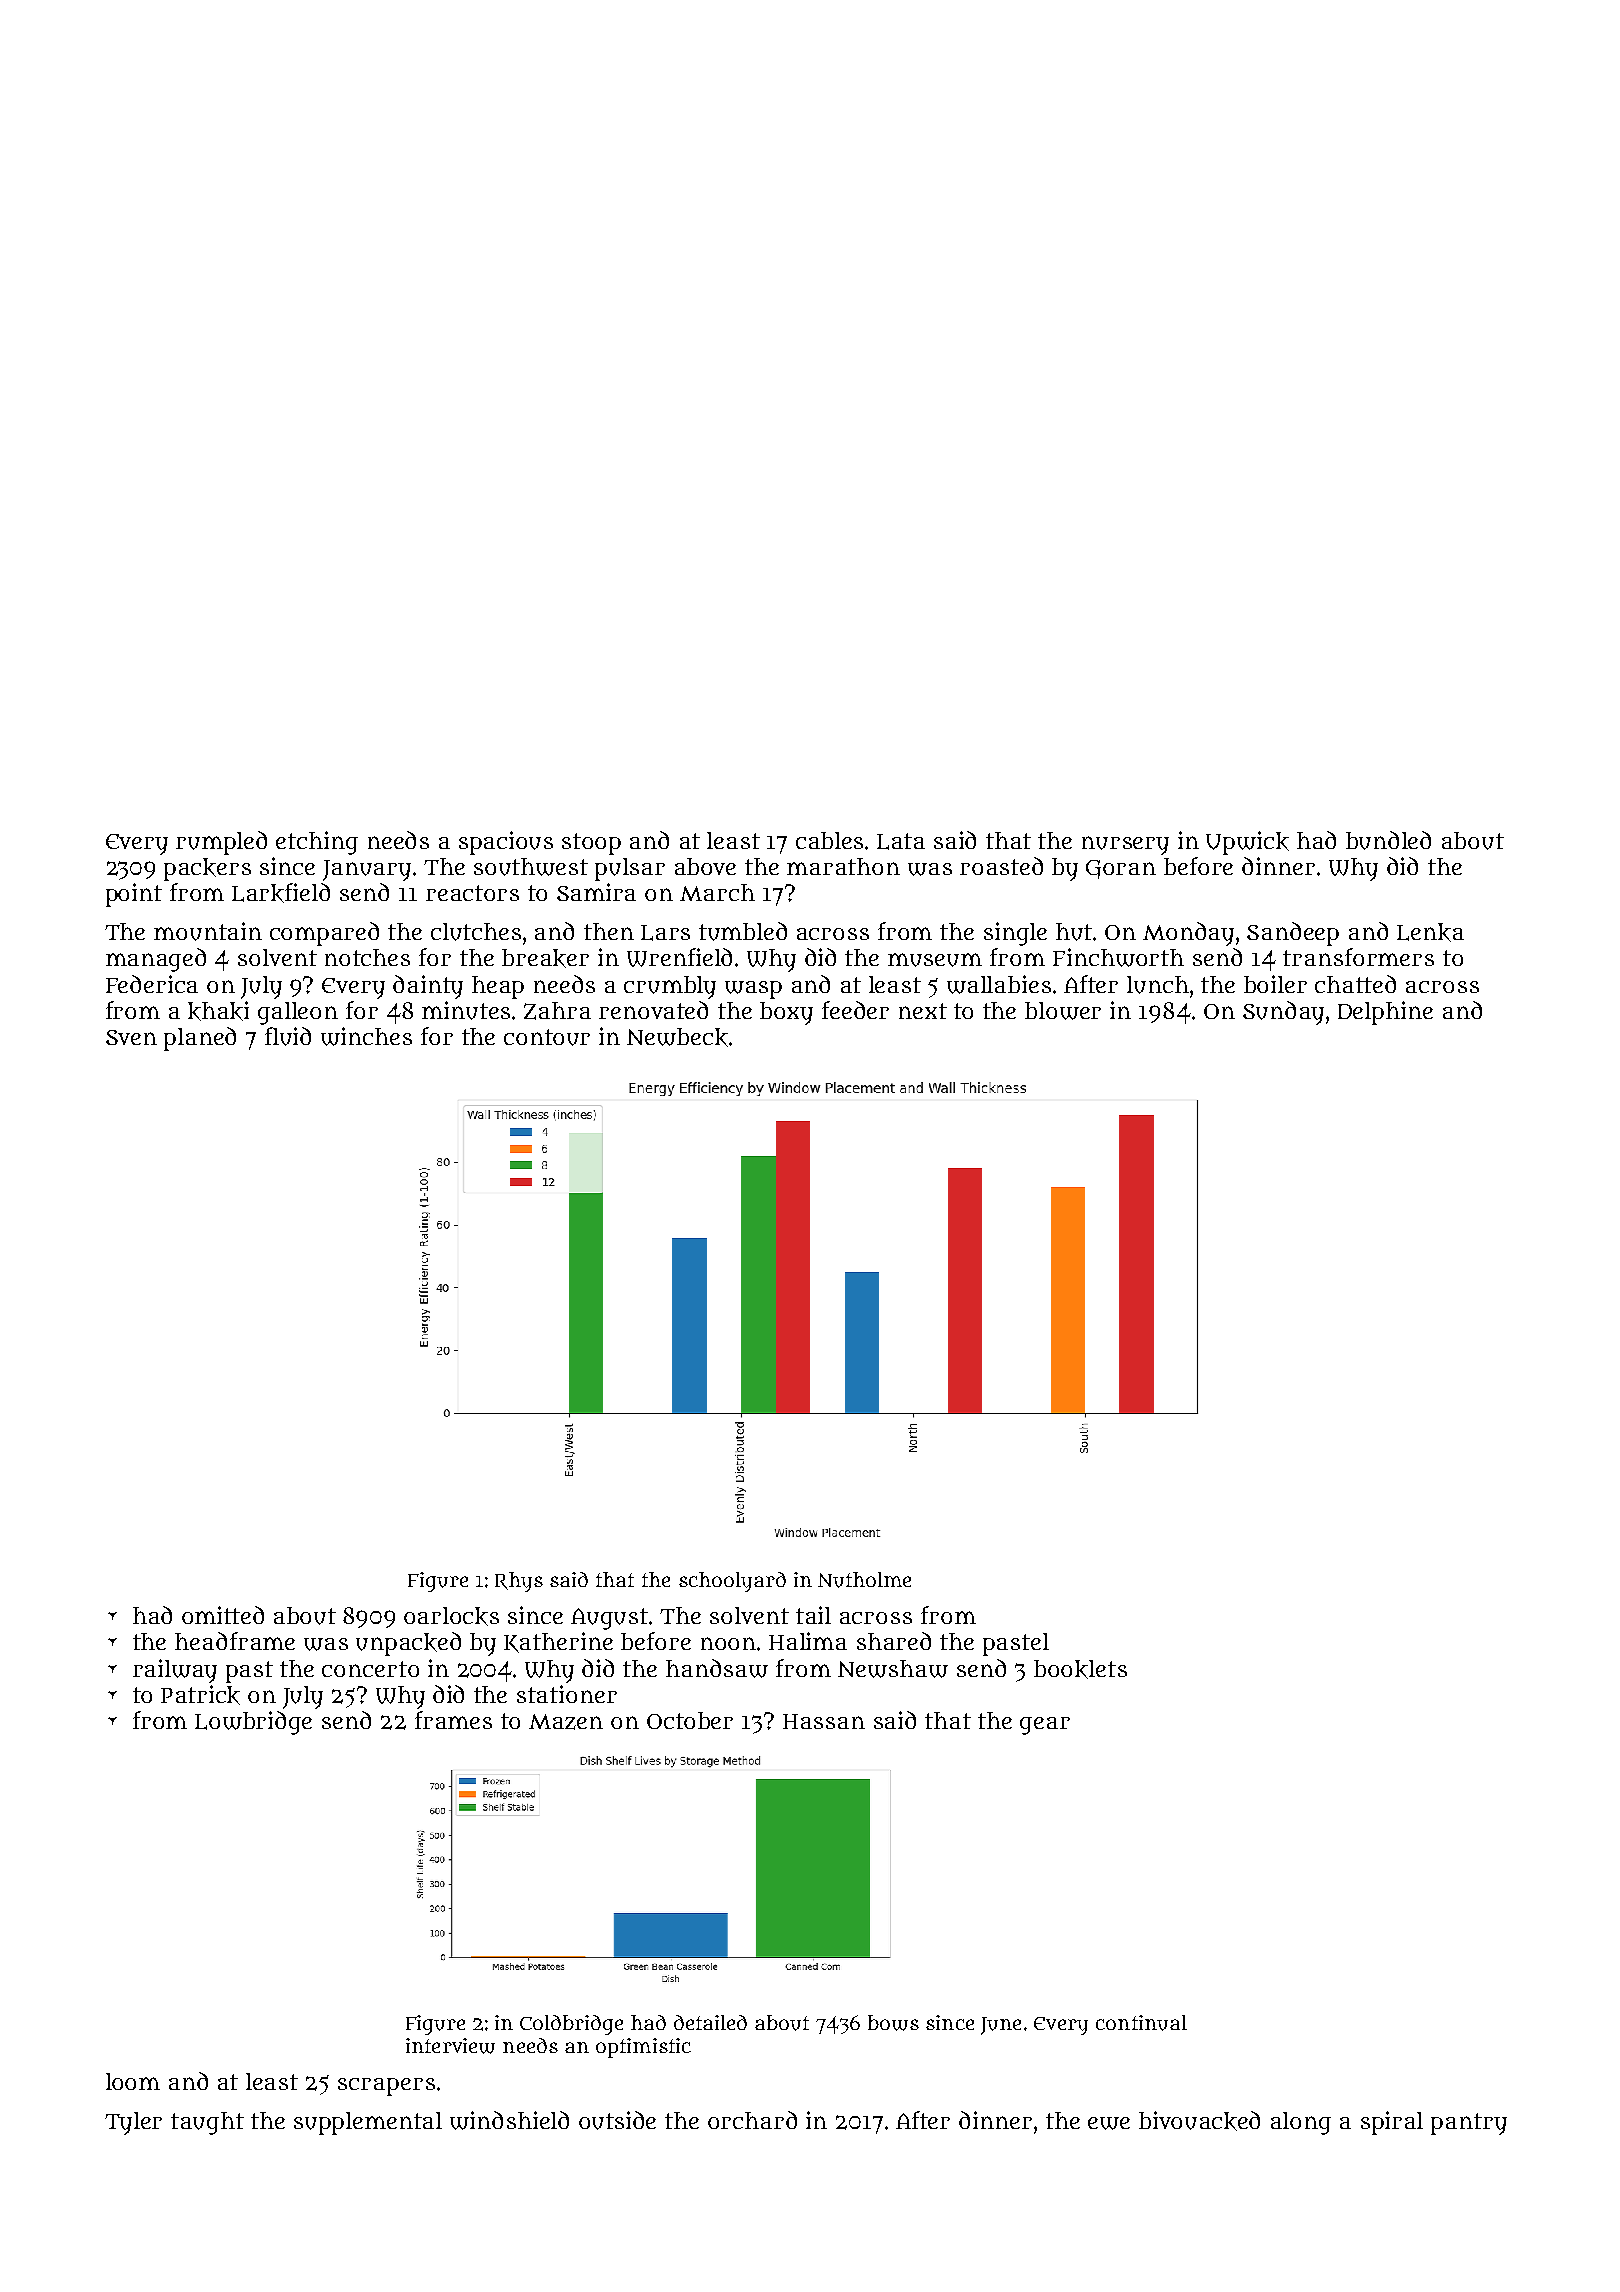 The height and width of the document is (2292, 1620). I want to click on gear, so click(1045, 1726).
